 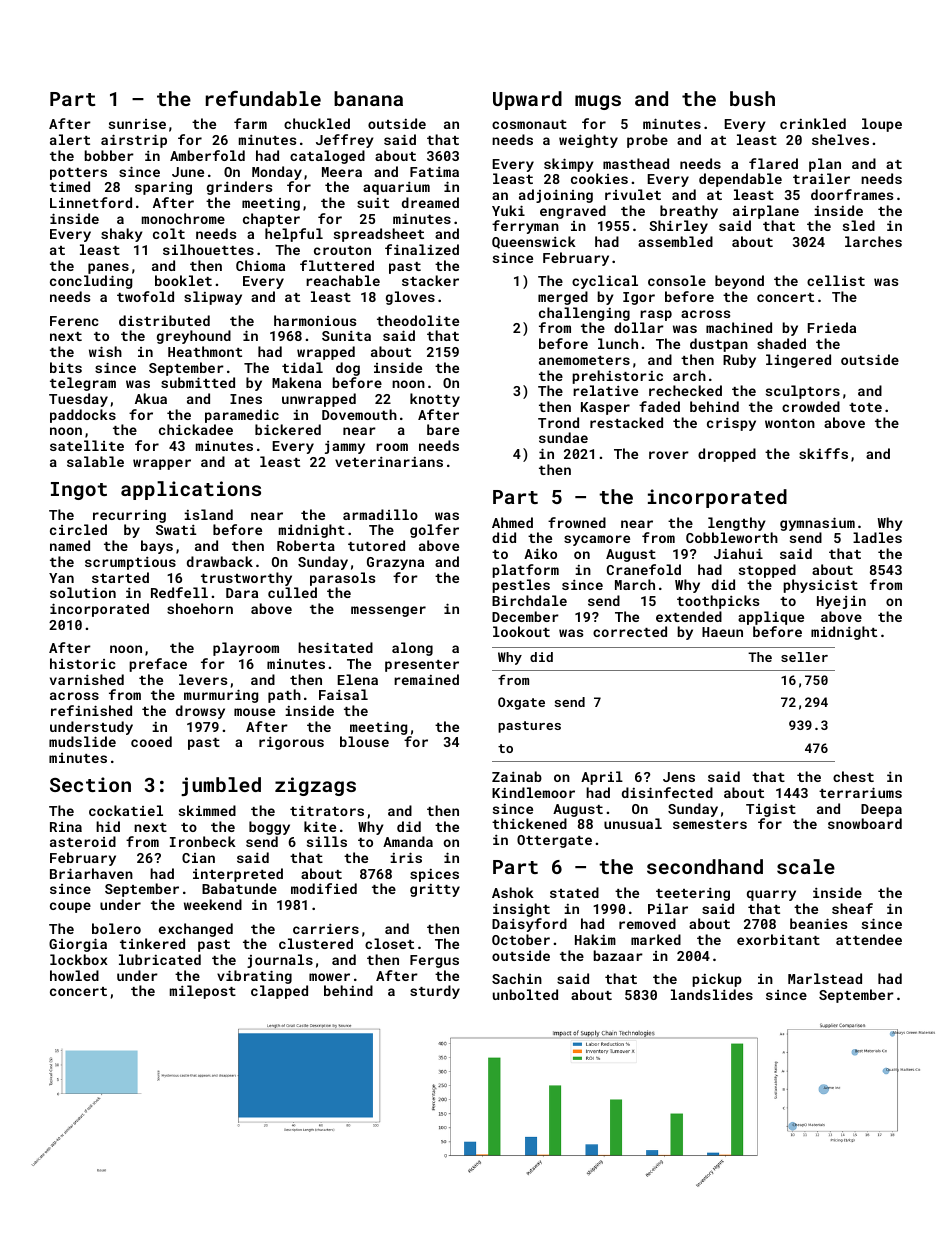 I want to click on golfer, so click(x=434, y=531).
